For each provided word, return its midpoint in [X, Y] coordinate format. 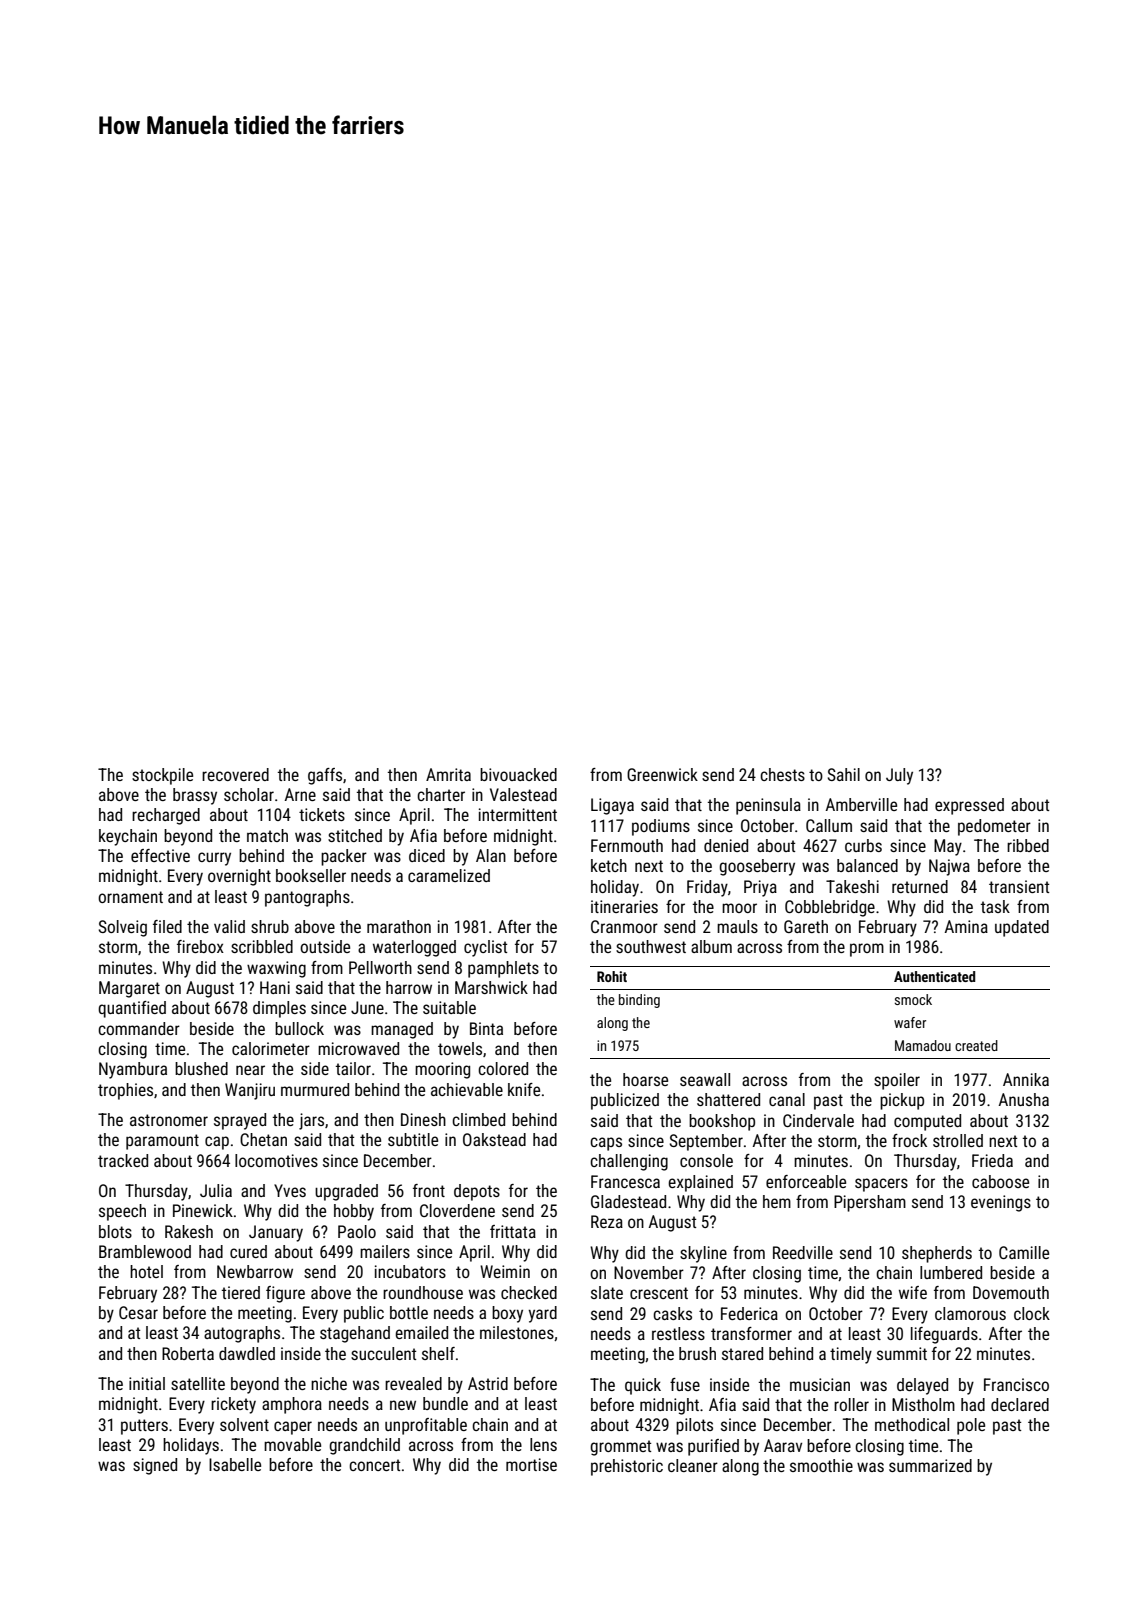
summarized [930, 1465]
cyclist [485, 948]
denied [726, 845]
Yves [290, 1190]
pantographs [307, 898]
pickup [902, 1101]
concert [374, 1465]
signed [155, 1466]
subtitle [413, 1139]
